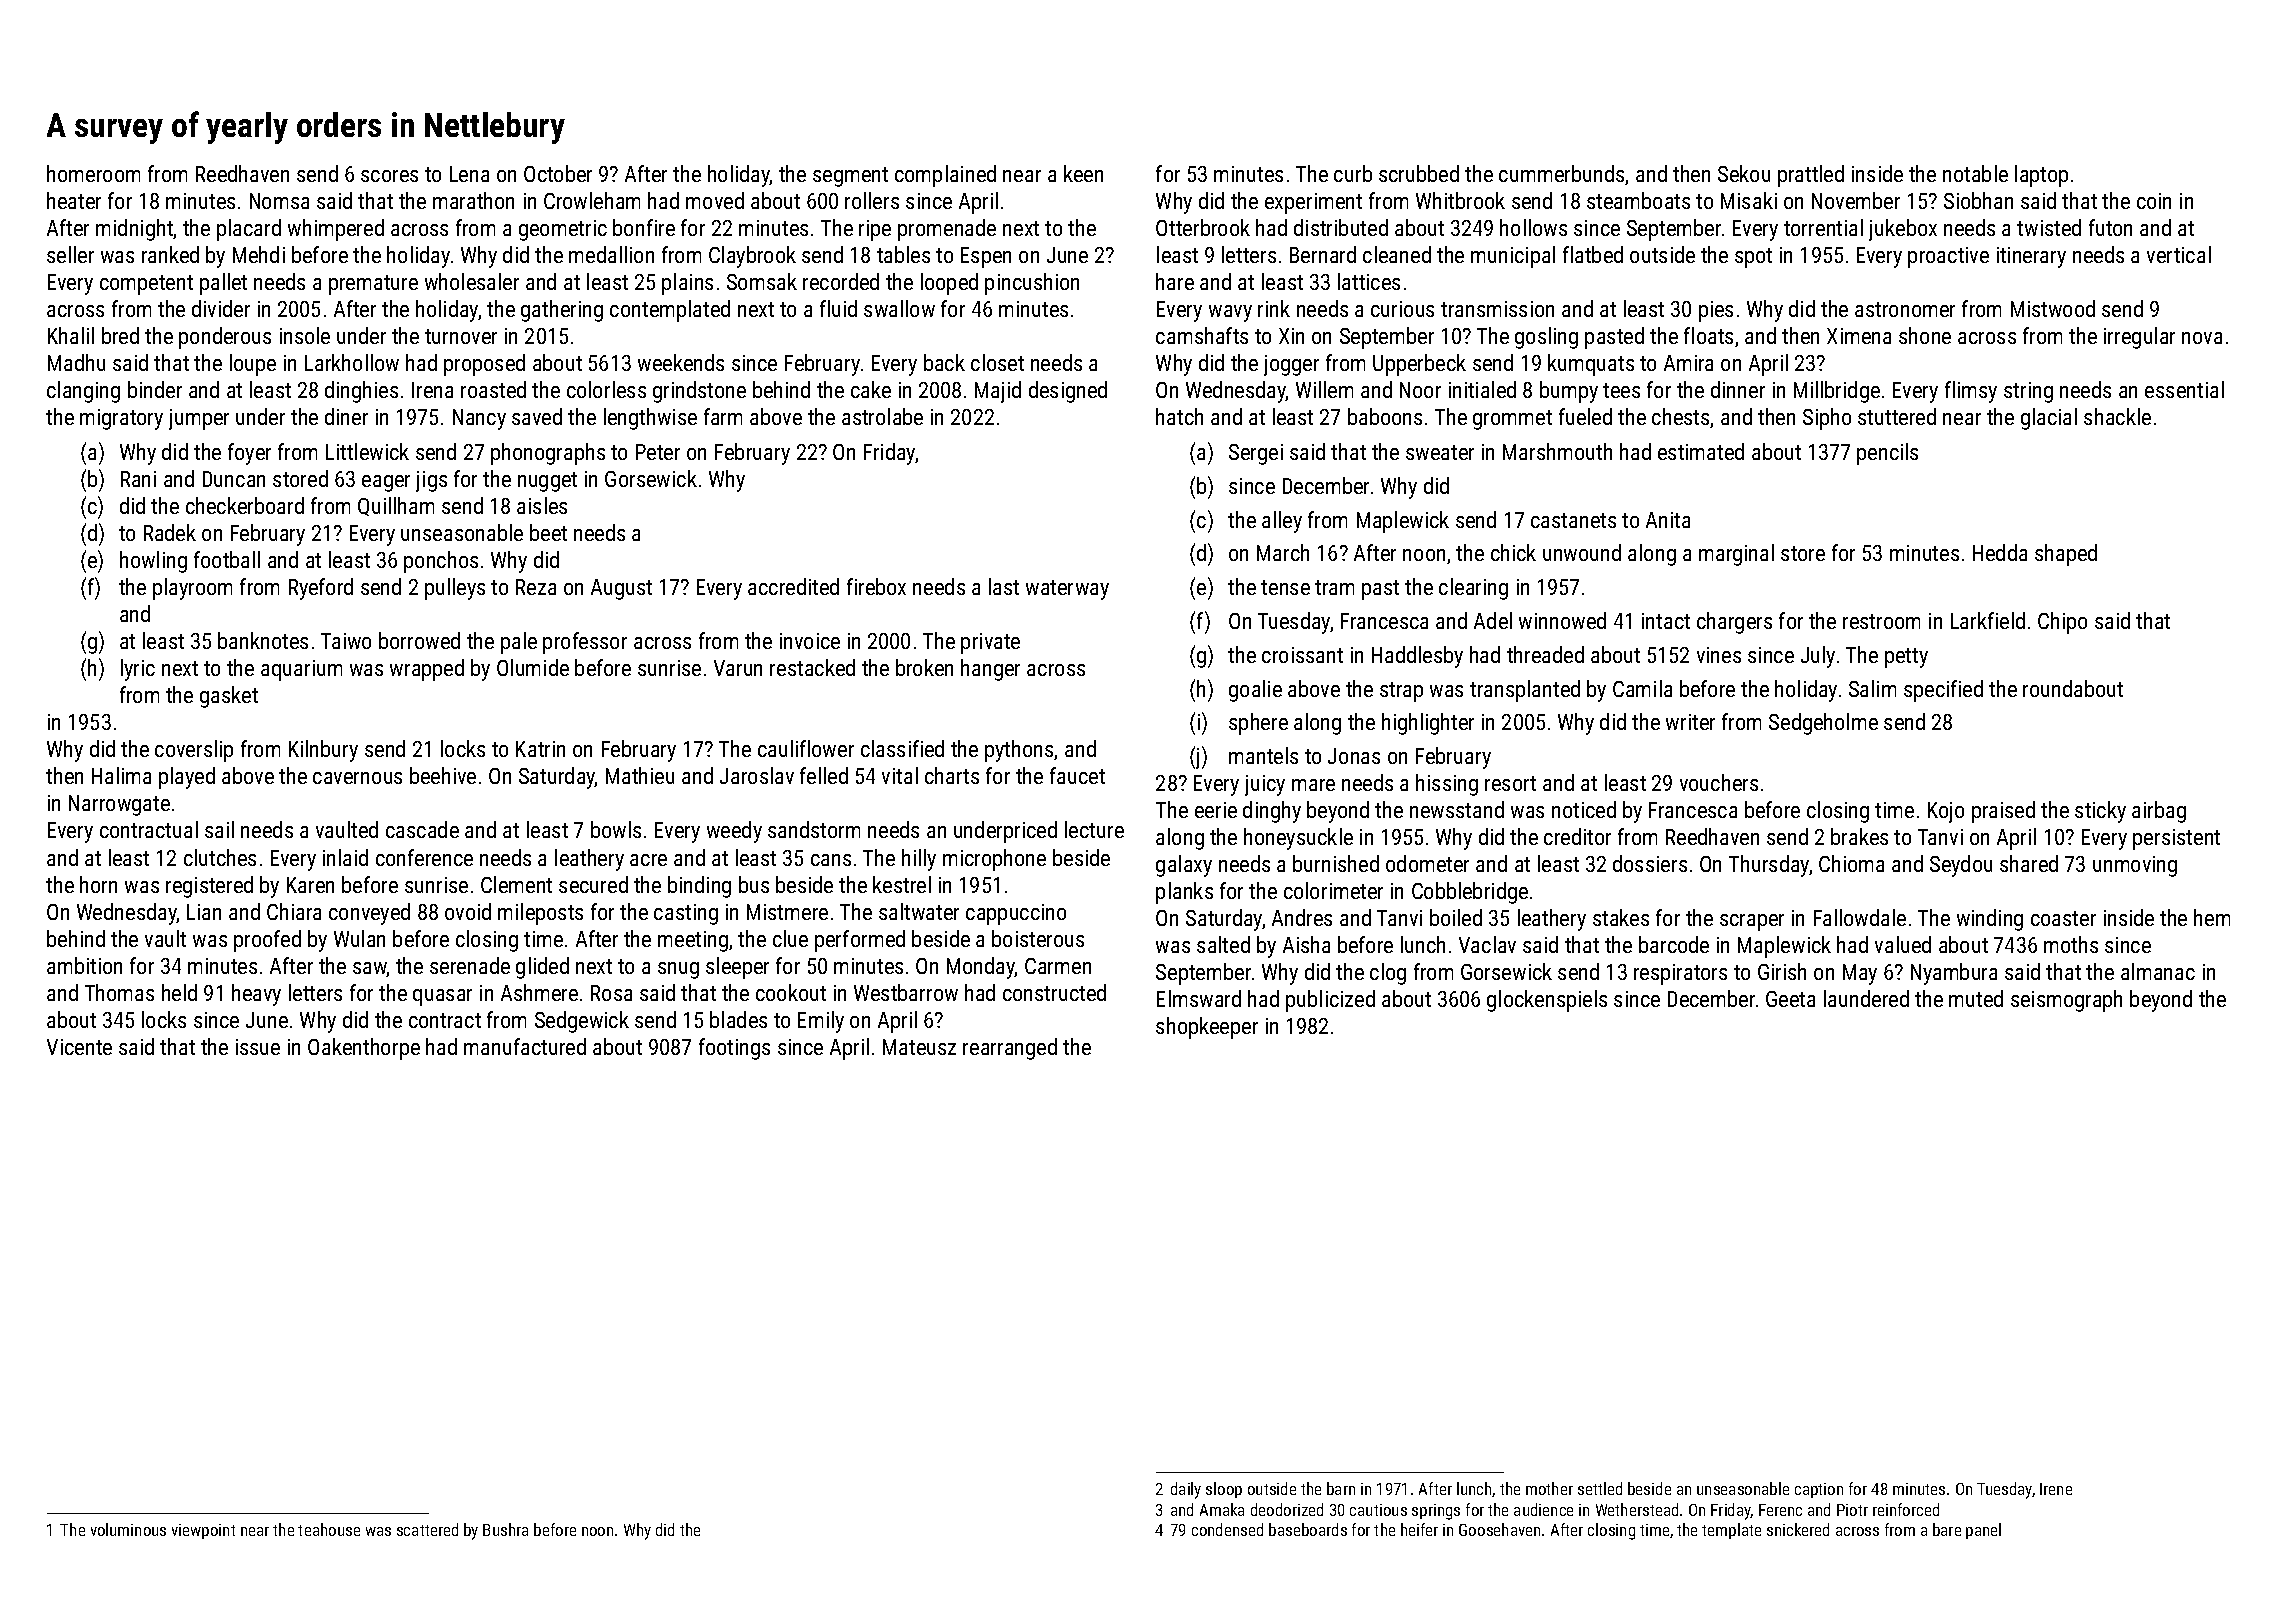  Describe the element at coordinates (658, 452) in the image. I see `Peter` at that location.
